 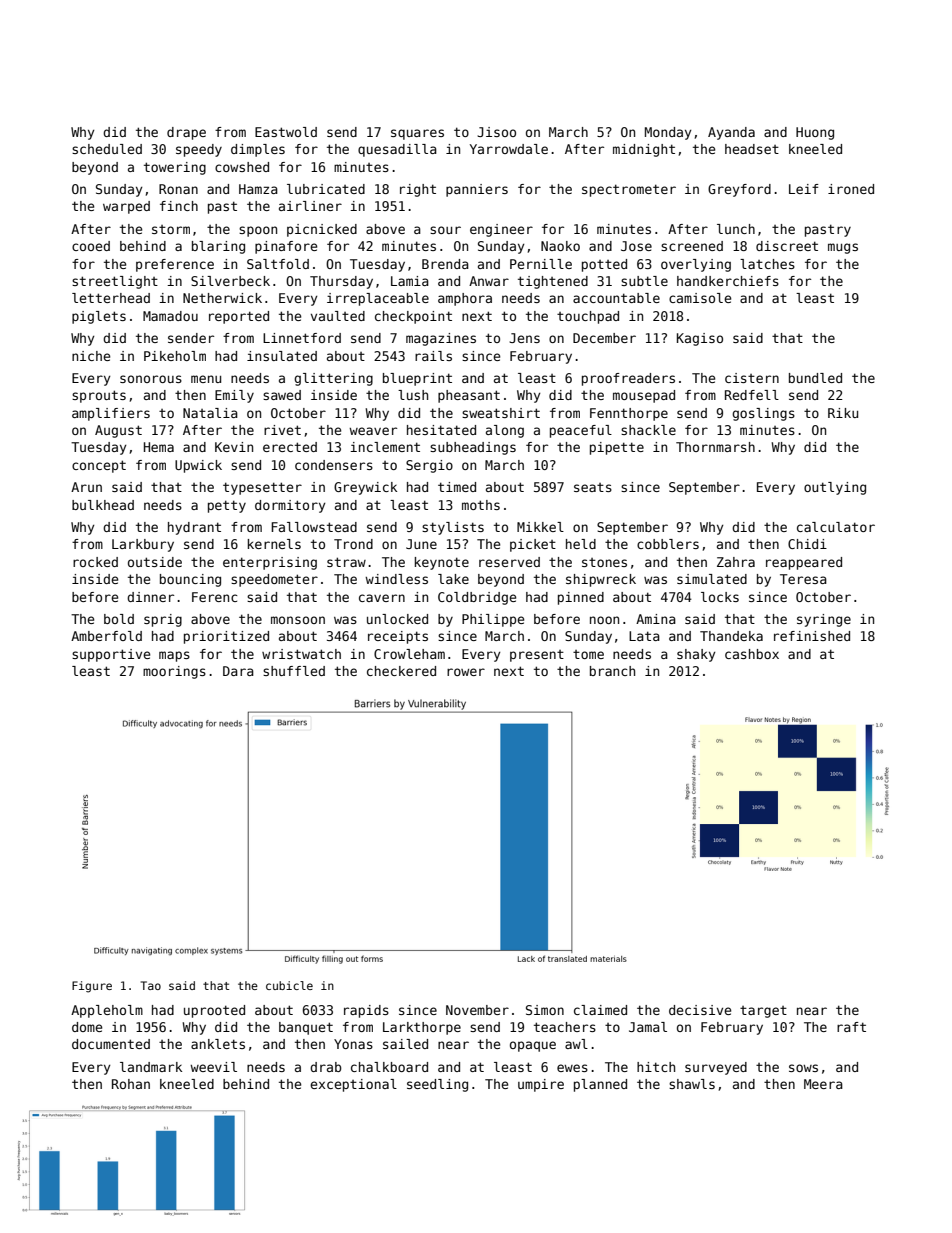 What do you see at coordinates (417, 134) in the screenshot?
I see `squares` at bounding box center [417, 134].
